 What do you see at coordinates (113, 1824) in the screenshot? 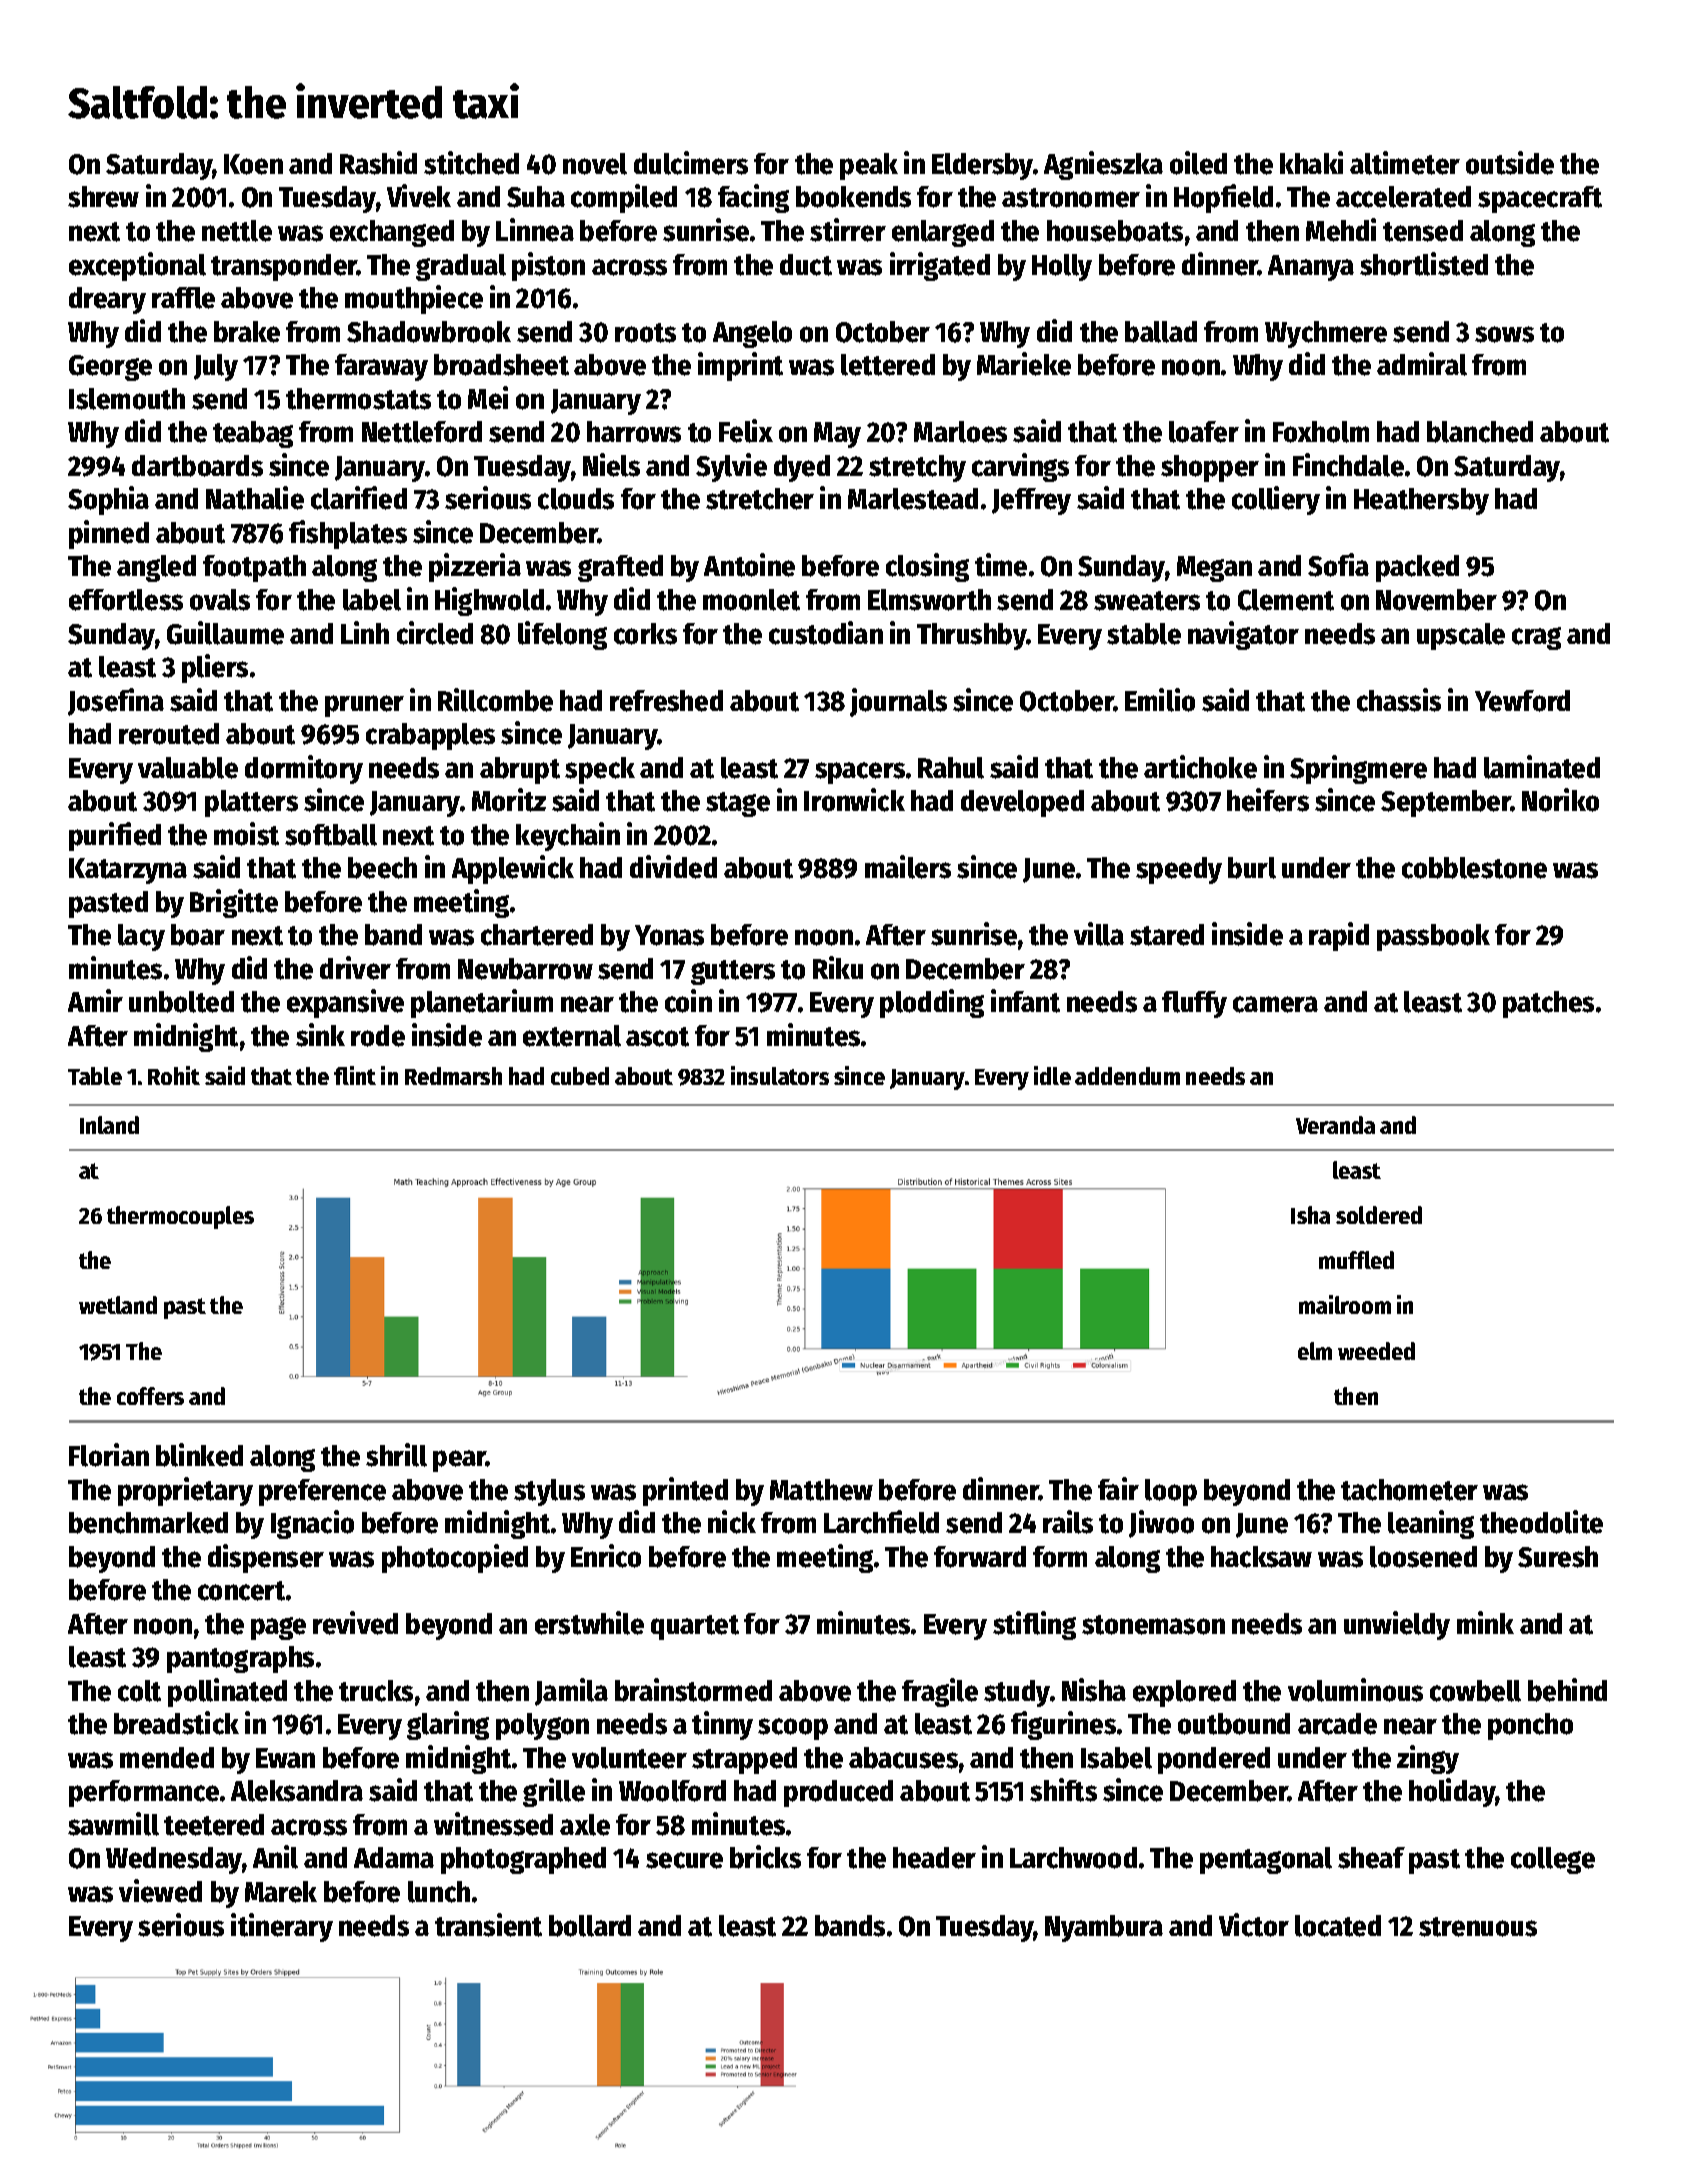
I see `sawmill` at bounding box center [113, 1824].
